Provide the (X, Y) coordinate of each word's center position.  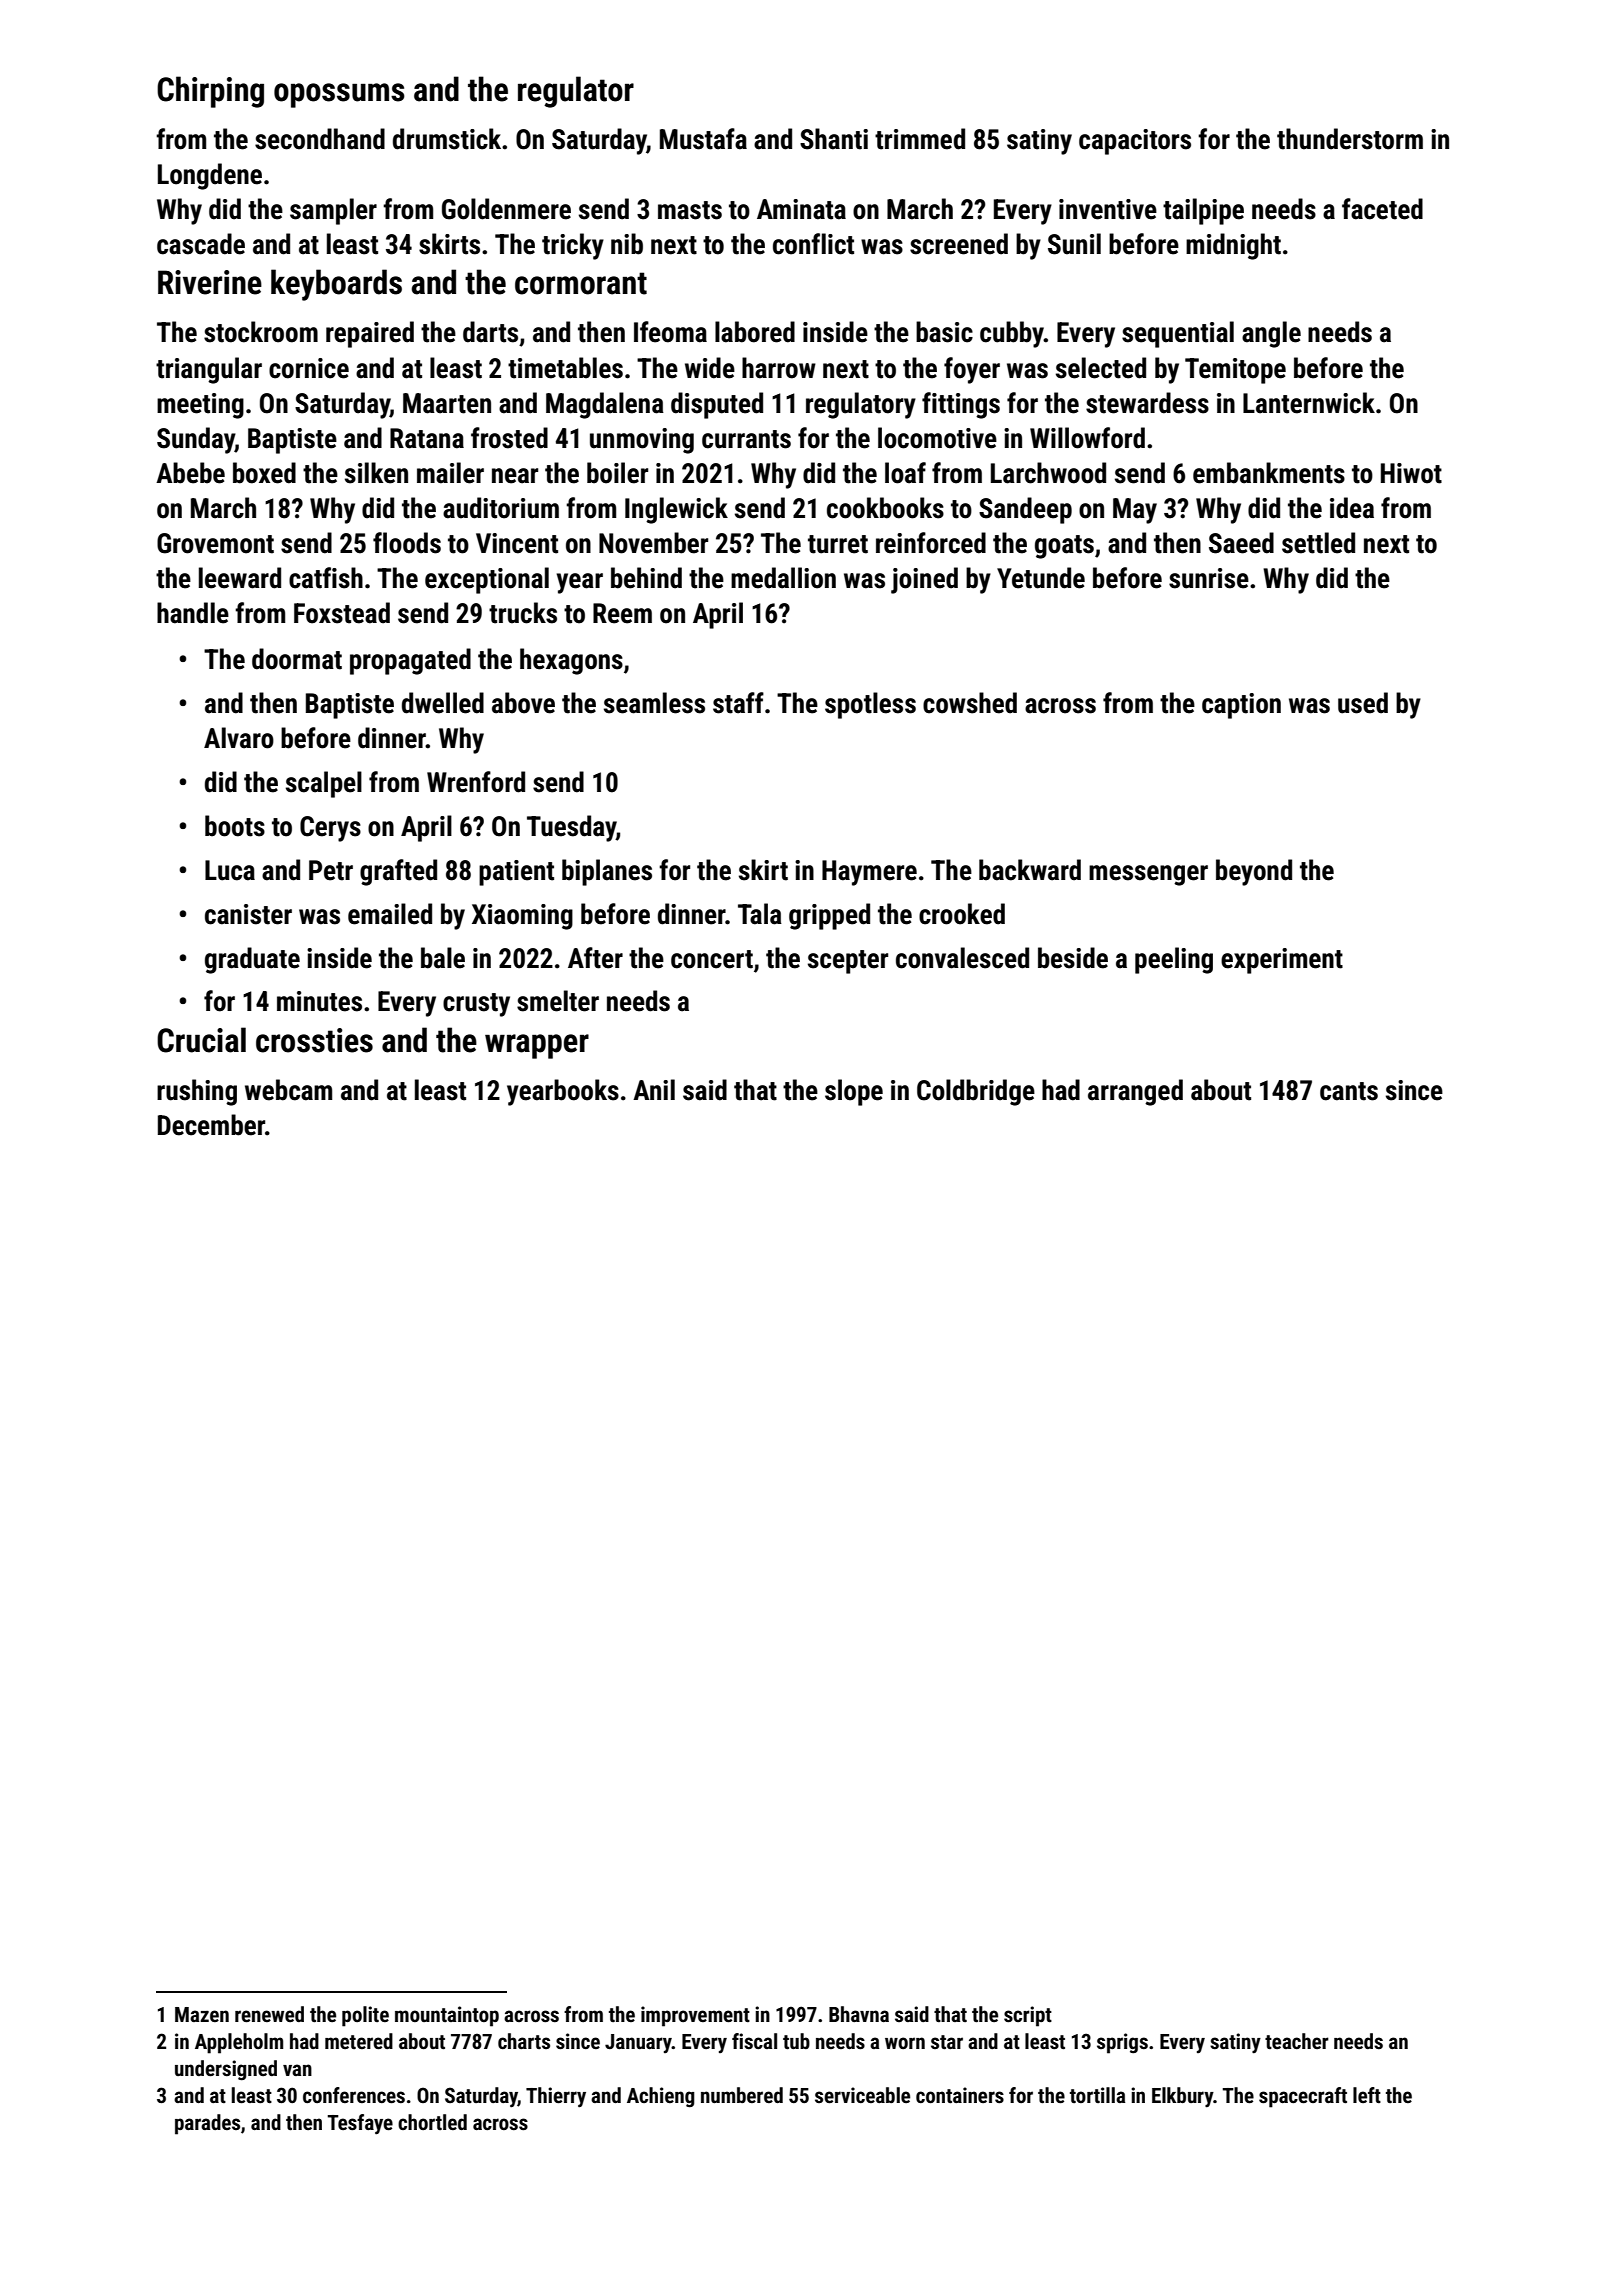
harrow (779, 368)
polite (365, 2016)
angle (1271, 334)
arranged (1135, 1092)
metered (359, 2041)
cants (1349, 1091)
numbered (742, 2095)
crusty (476, 1005)
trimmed (920, 139)
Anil (654, 1089)
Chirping (210, 92)
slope (854, 1092)
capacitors (1135, 142)
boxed (264, 473)
